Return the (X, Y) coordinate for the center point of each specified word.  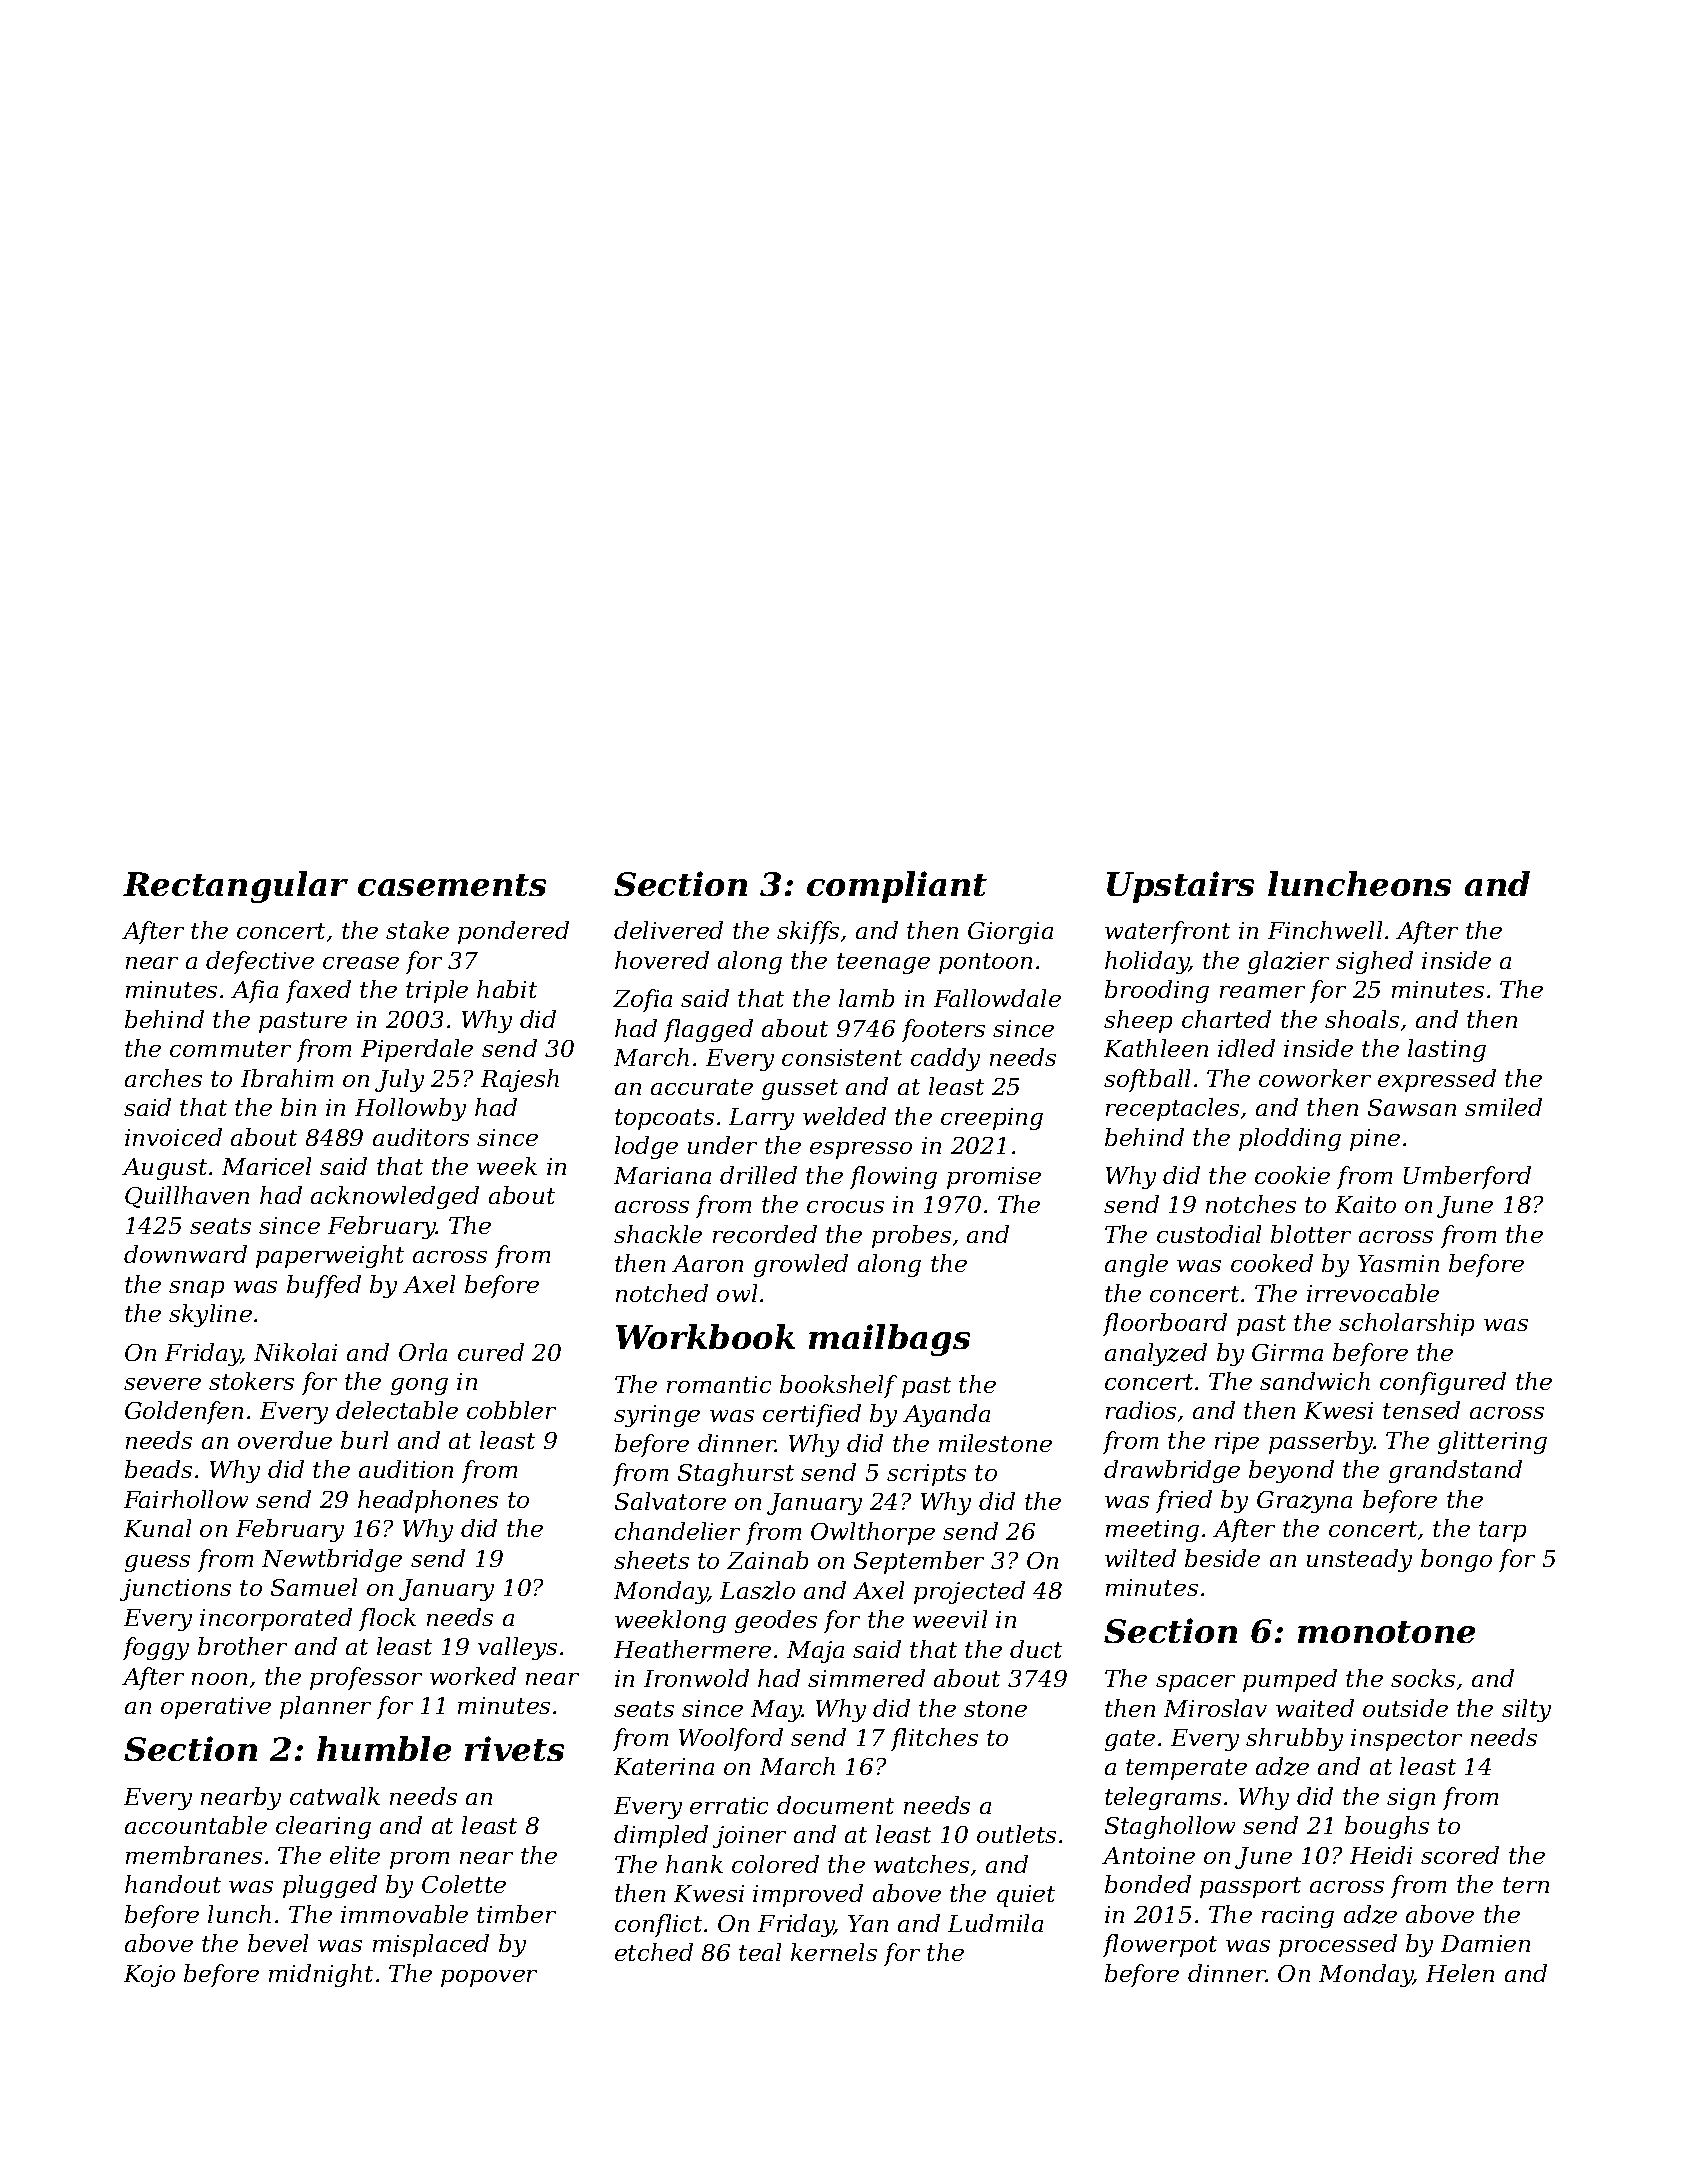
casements (452, 885)
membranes (194, 1855)
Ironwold (696, 1678)
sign (1411, 1799)
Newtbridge (332, 1560)
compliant (897, 887)
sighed (1374, 962)
